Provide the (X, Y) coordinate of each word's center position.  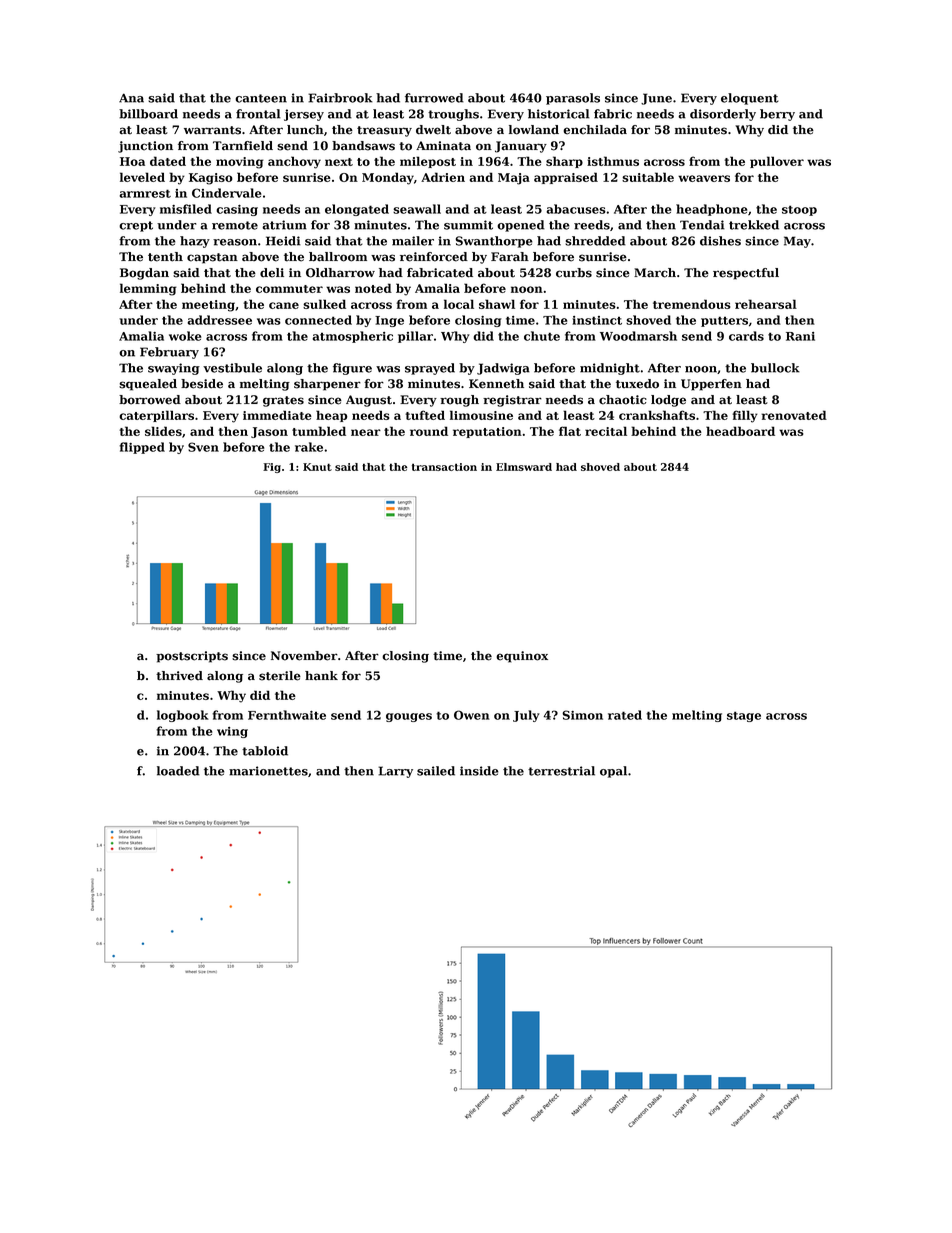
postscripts (192, 657)
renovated (794, 415)
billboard (148, 114)
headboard (740, 431)
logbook (183, 716)
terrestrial (561, 771)
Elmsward (524, 467)
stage (744, 716)
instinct (597, 320)
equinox (522, 657)
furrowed (434, 98)
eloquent (750, 99)
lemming (148, 289)
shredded (595, 241)
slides (163, 431)
